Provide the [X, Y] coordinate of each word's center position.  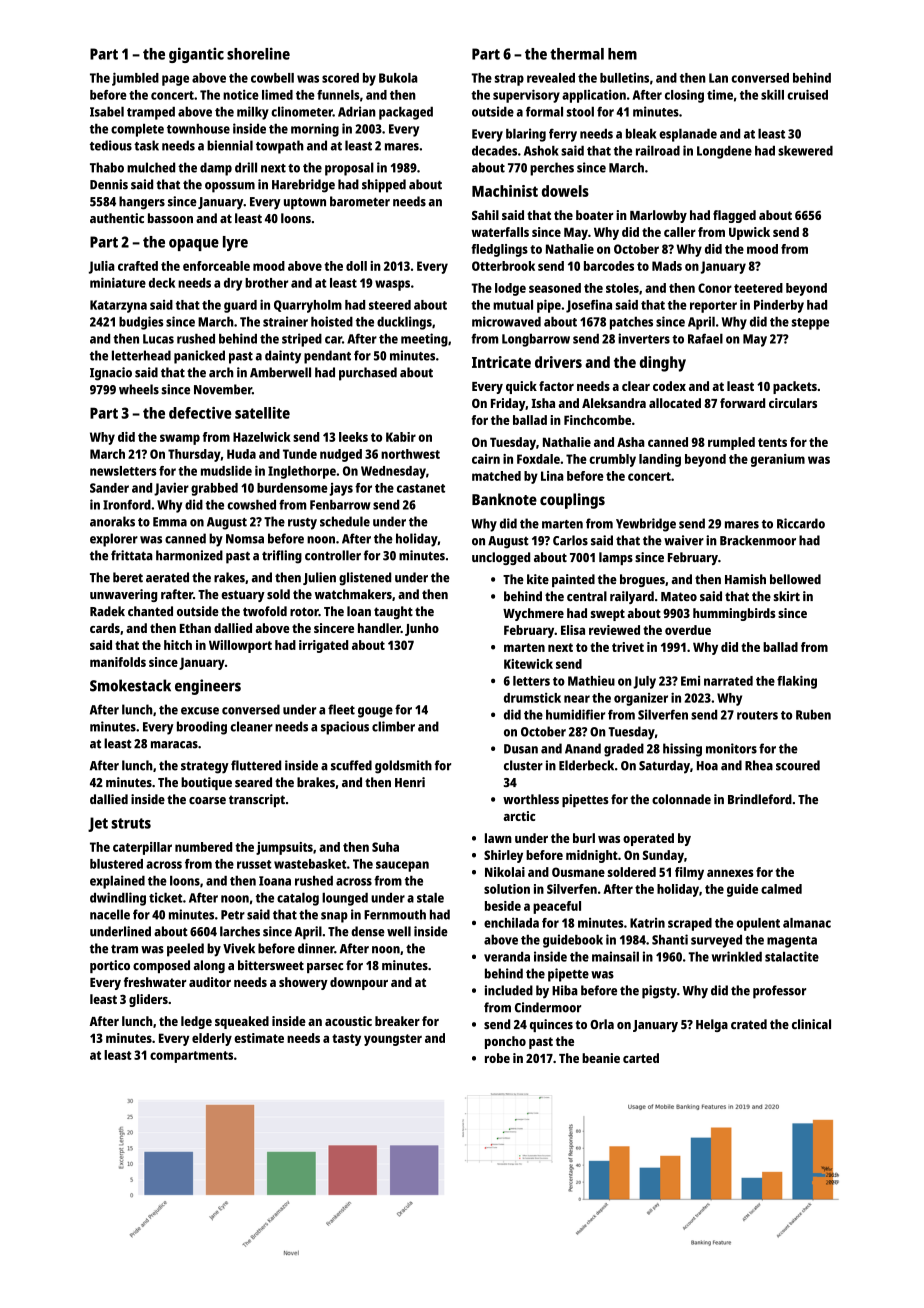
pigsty [659, 992]
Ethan [195, 628]
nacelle [110, 914]
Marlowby [658, 216]
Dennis [109, 184]
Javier [171, 489]
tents [772, 442]
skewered [805, 151]
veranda [507, 957]
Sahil [485, 215]
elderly [212, 1039]
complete [137, 130]
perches [552, 169]
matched [496, 476]
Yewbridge [646, 525]
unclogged [501, 558]
